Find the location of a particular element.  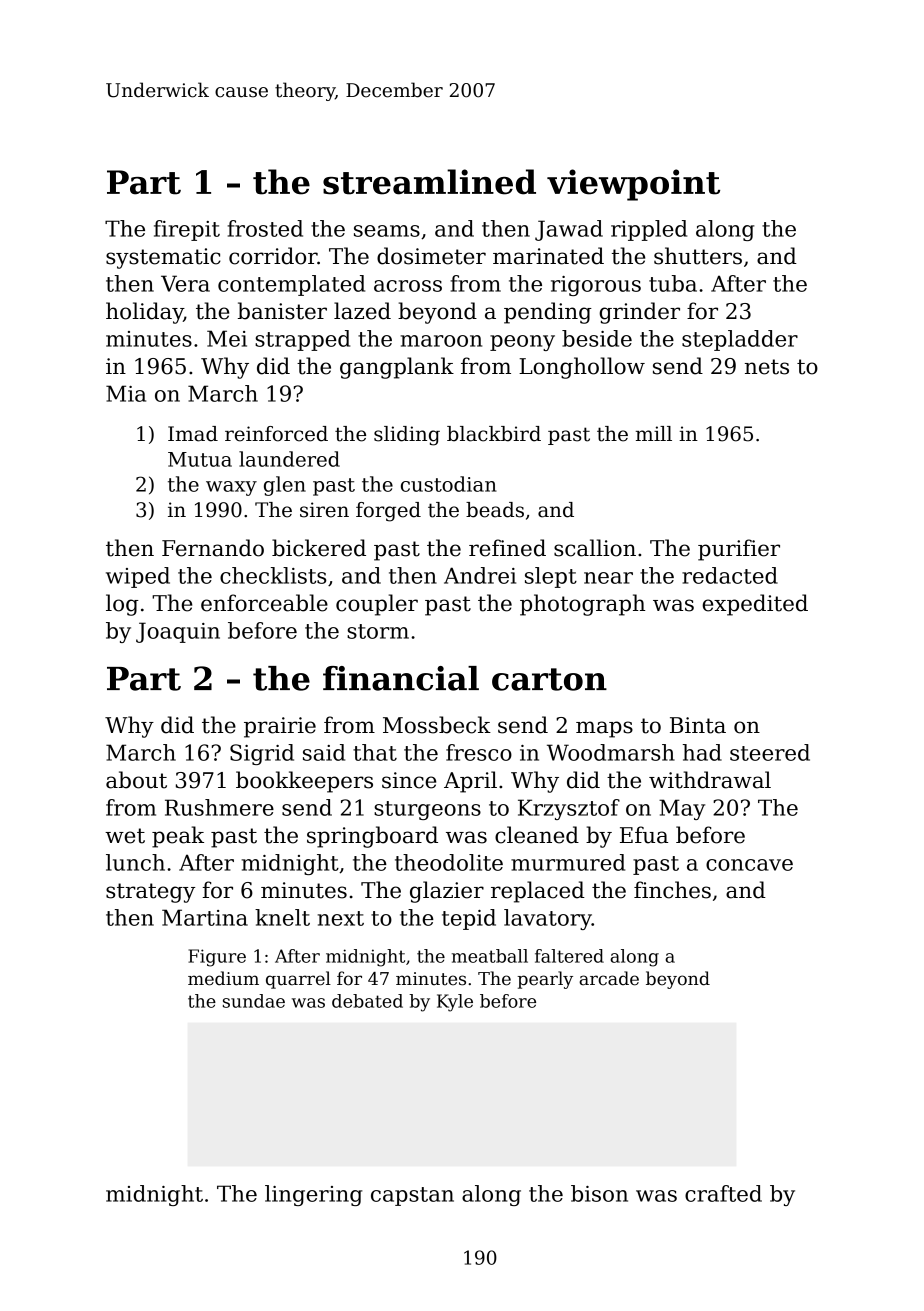

lingering is located at coordinates (313, 1195).
